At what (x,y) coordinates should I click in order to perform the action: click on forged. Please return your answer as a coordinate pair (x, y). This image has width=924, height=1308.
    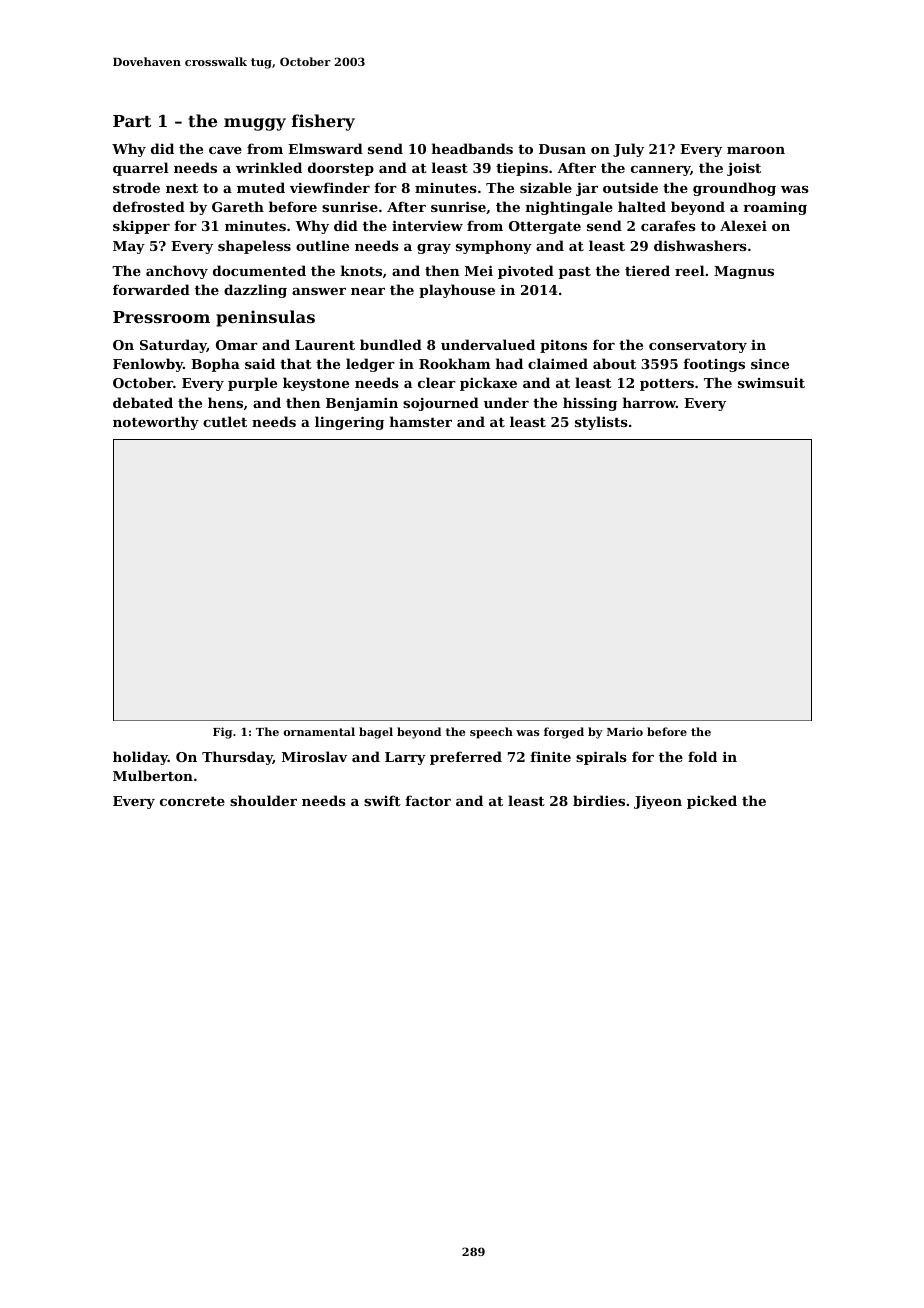
    Looking at the image, I should click on (564, 733).
